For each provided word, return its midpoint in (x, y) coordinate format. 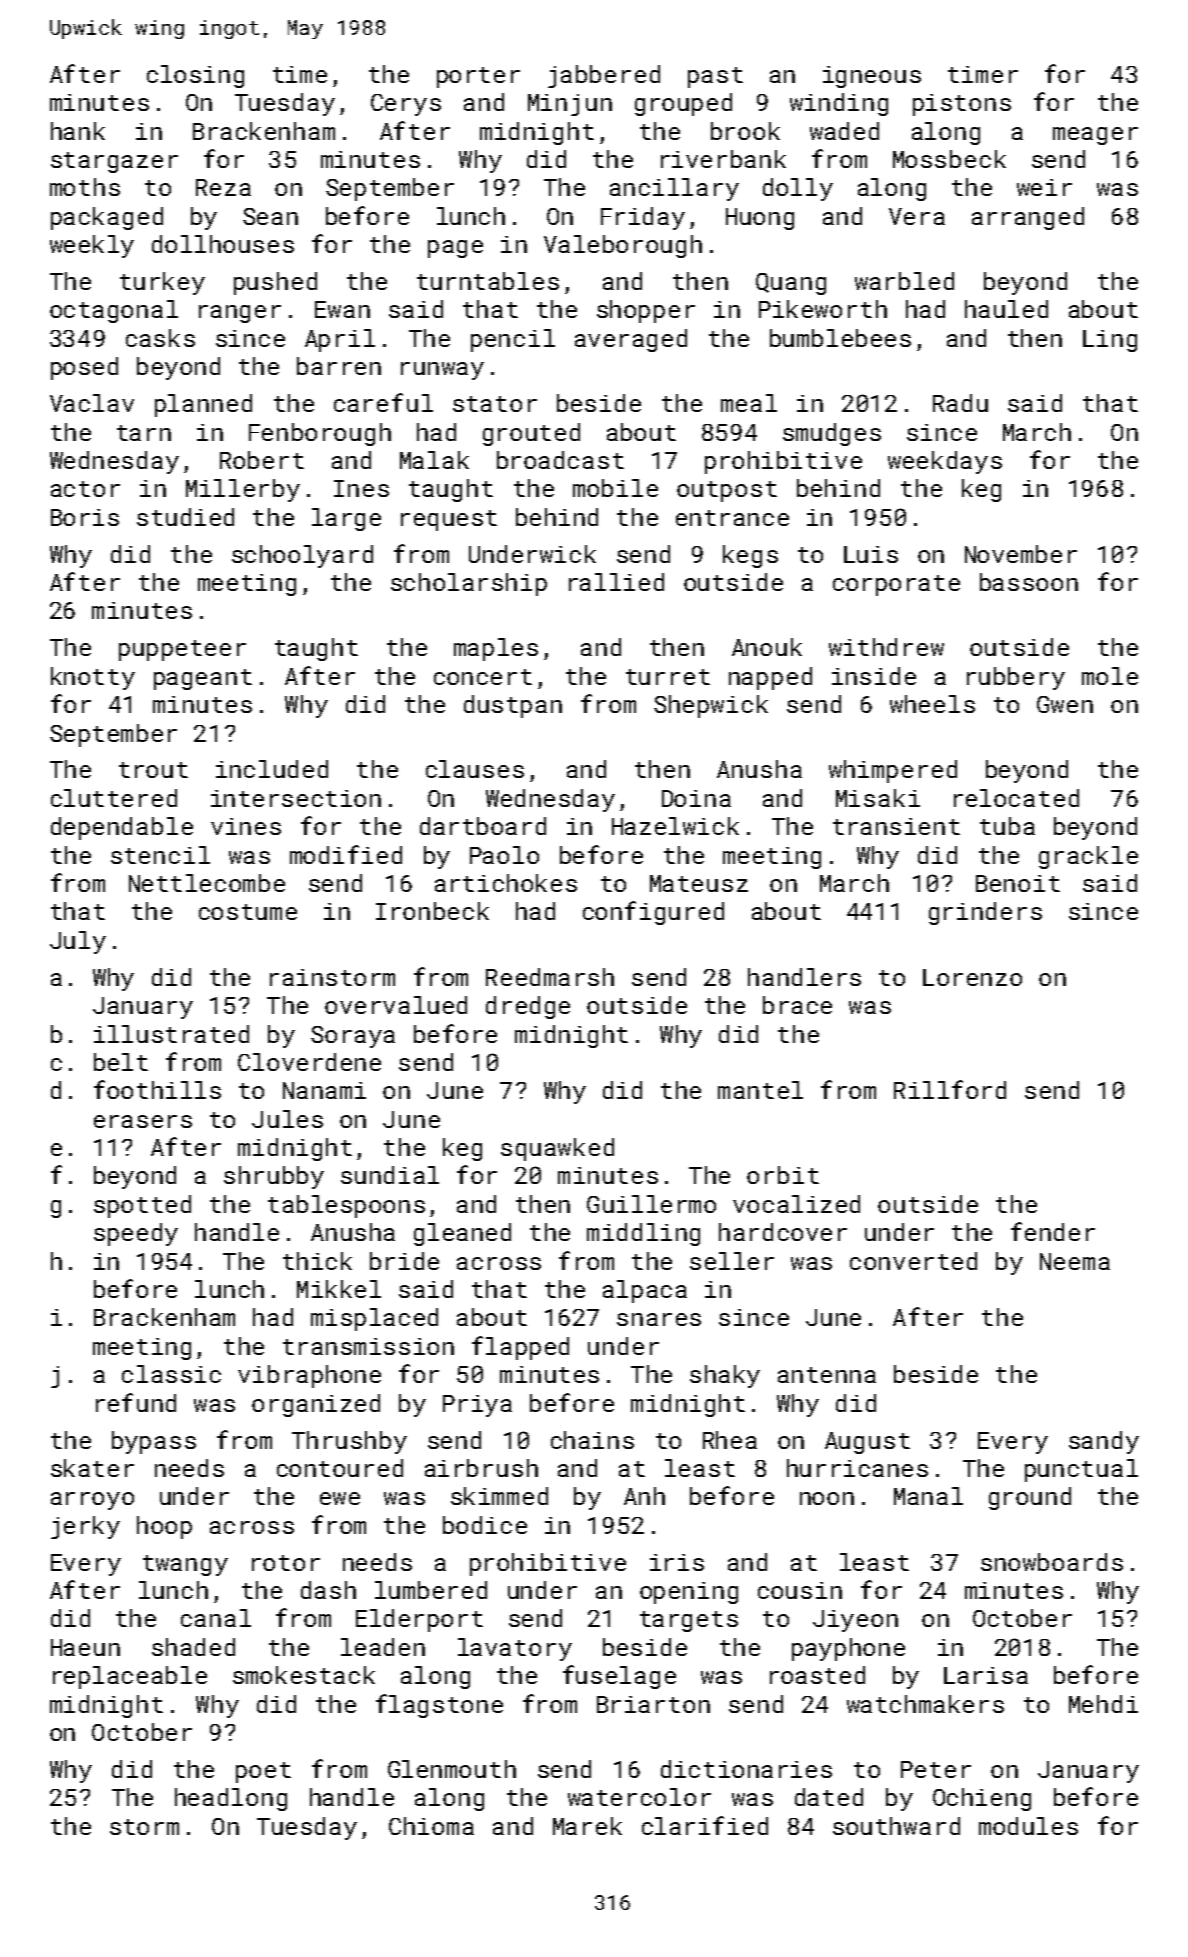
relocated (1016, 798)
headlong (231, 1799)
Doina (696, 798)
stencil (160, 855)
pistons (962, 105)
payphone (848, 1649)
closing (195, 76)
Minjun (570, 105)
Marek (587, 1826)
